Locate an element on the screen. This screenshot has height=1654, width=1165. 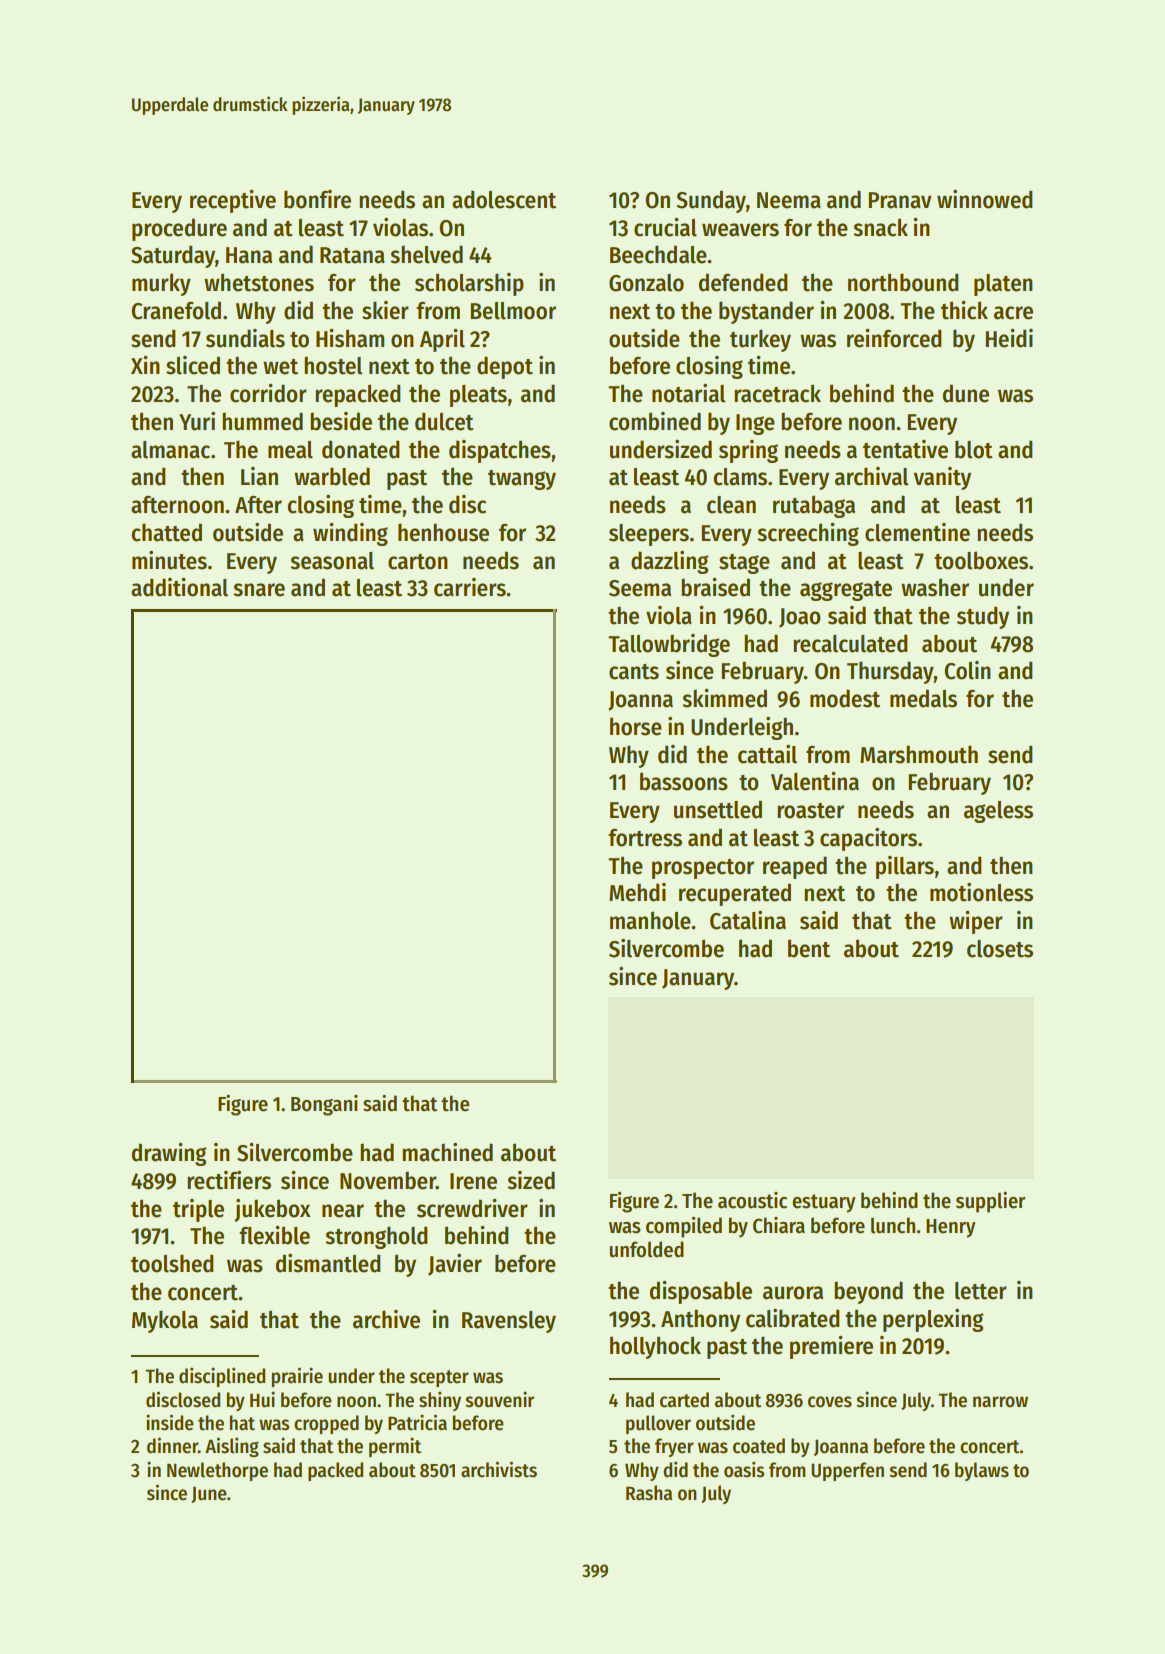
Rasha is located at coordinates (649, 1493).
